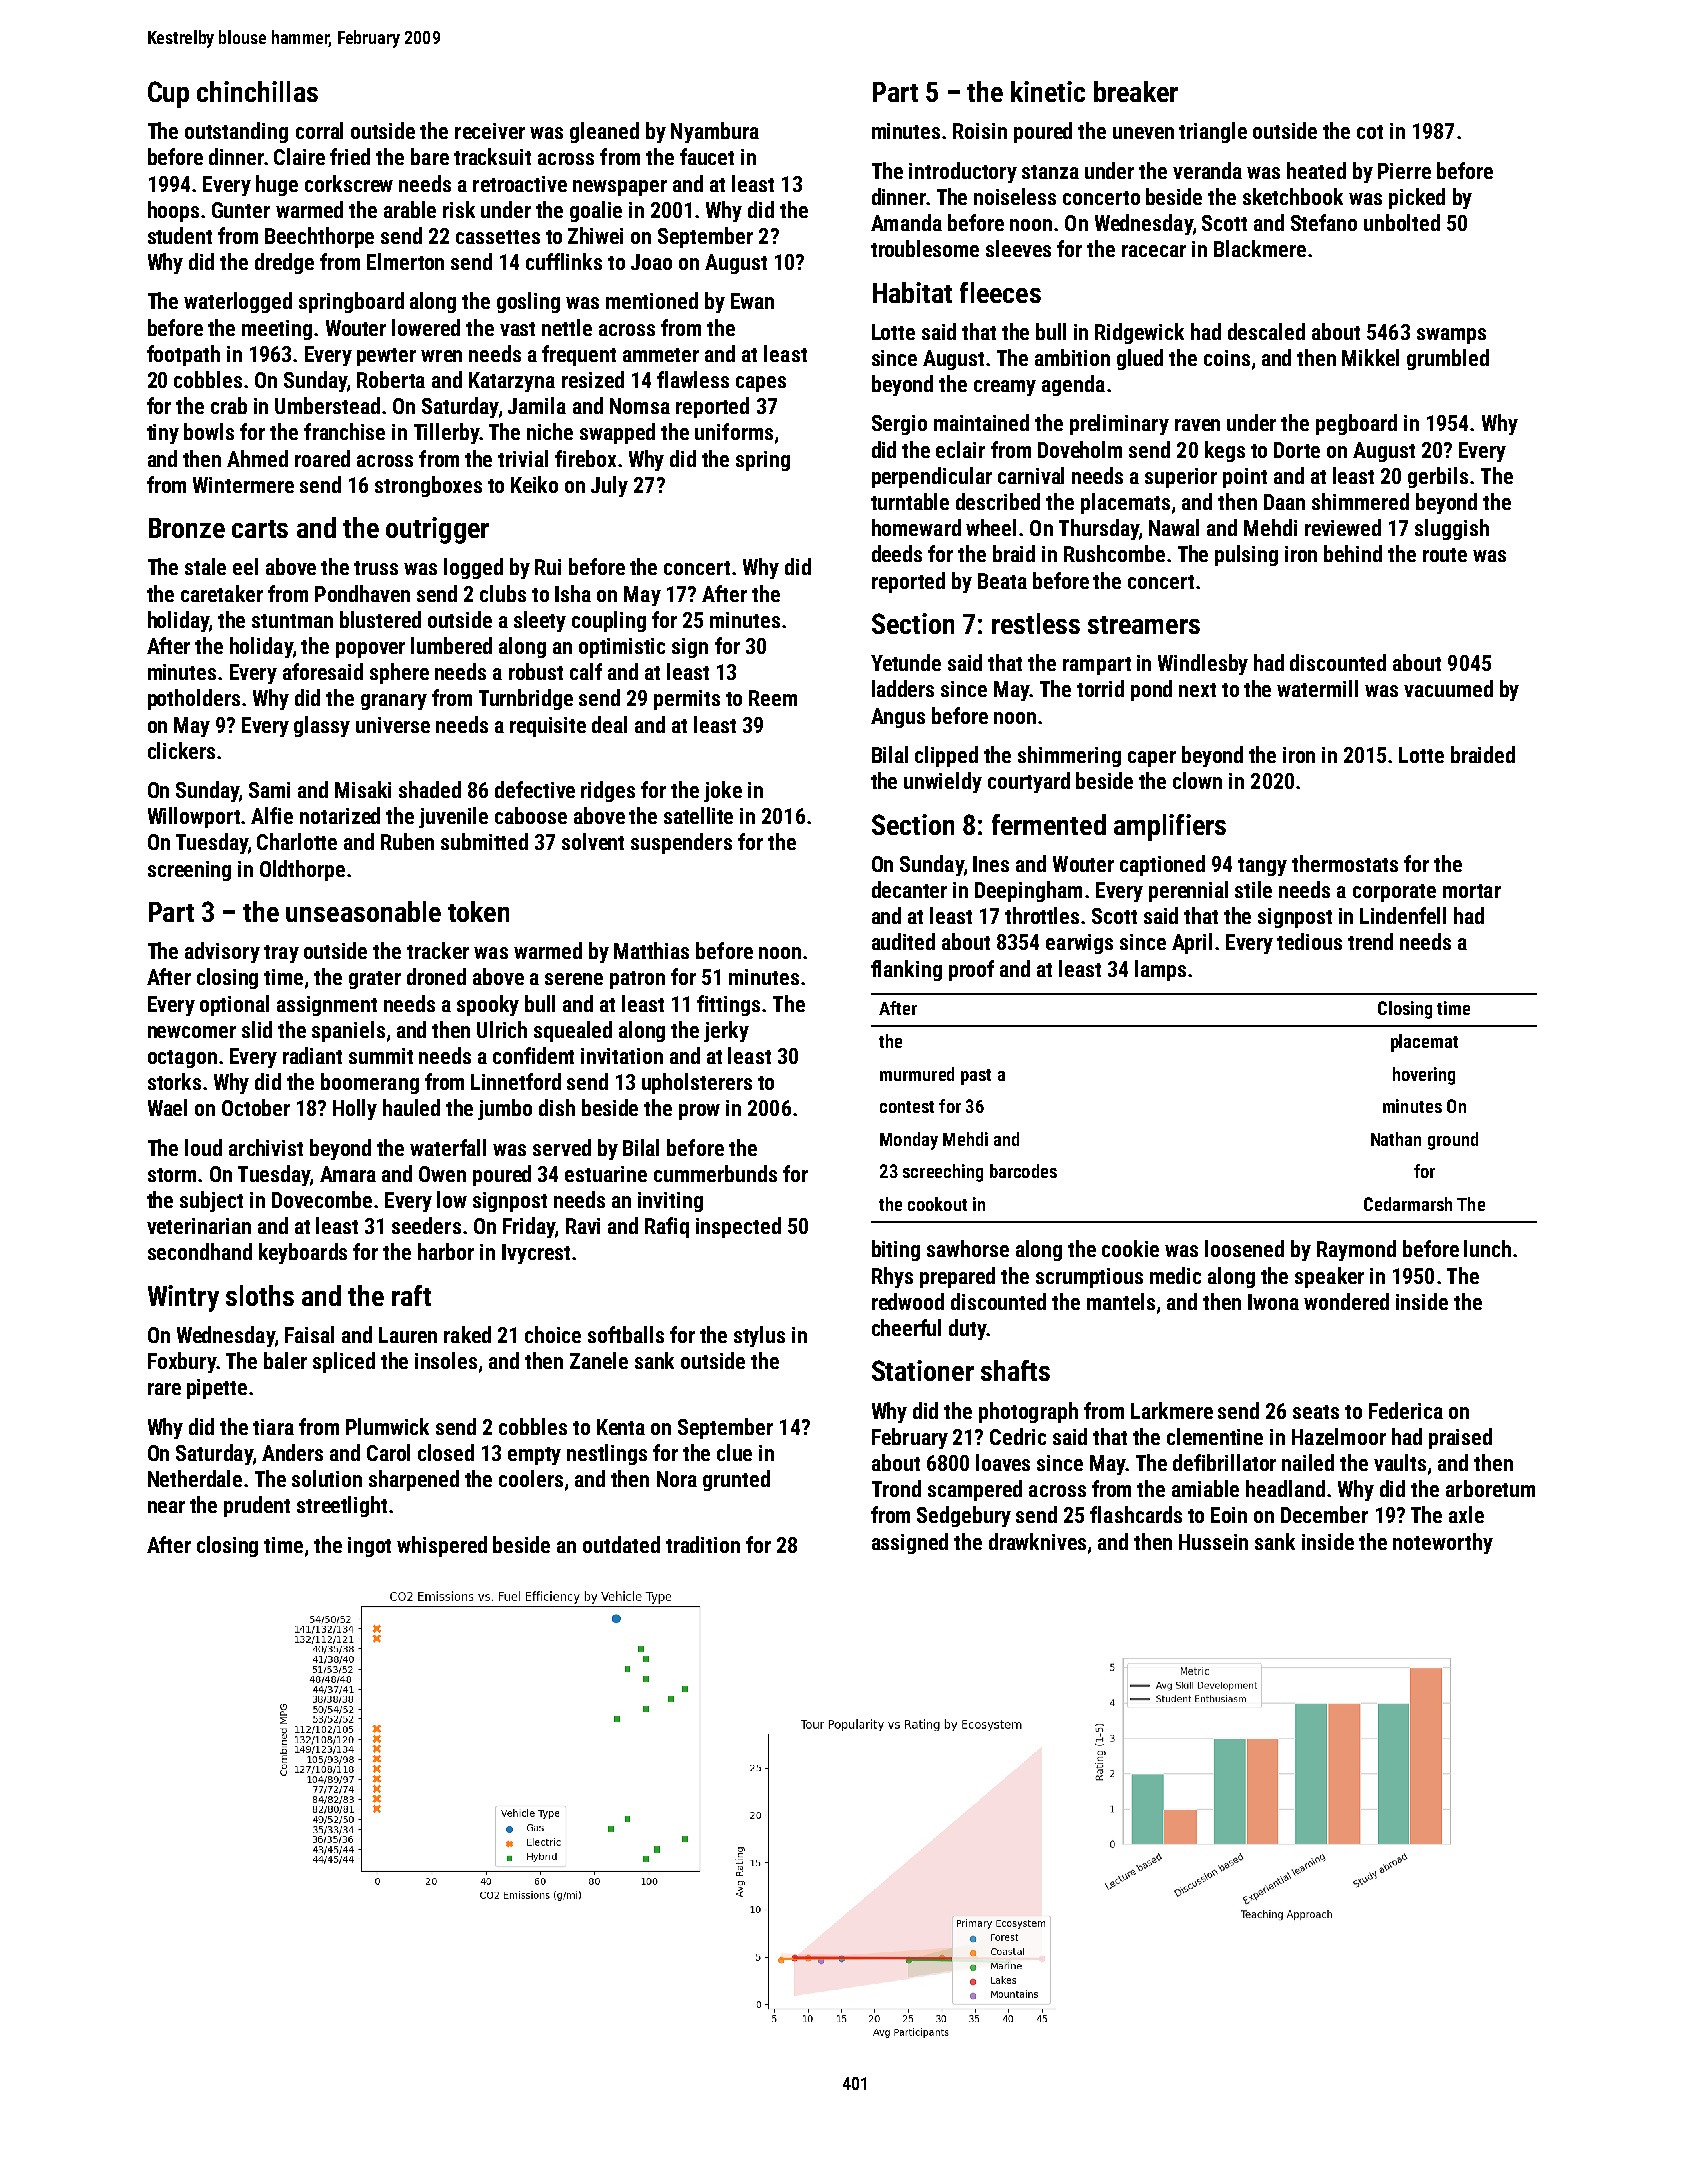 This screenshot has width=1683, height=2178. I want to click on pipette, so click(217, 1389).
